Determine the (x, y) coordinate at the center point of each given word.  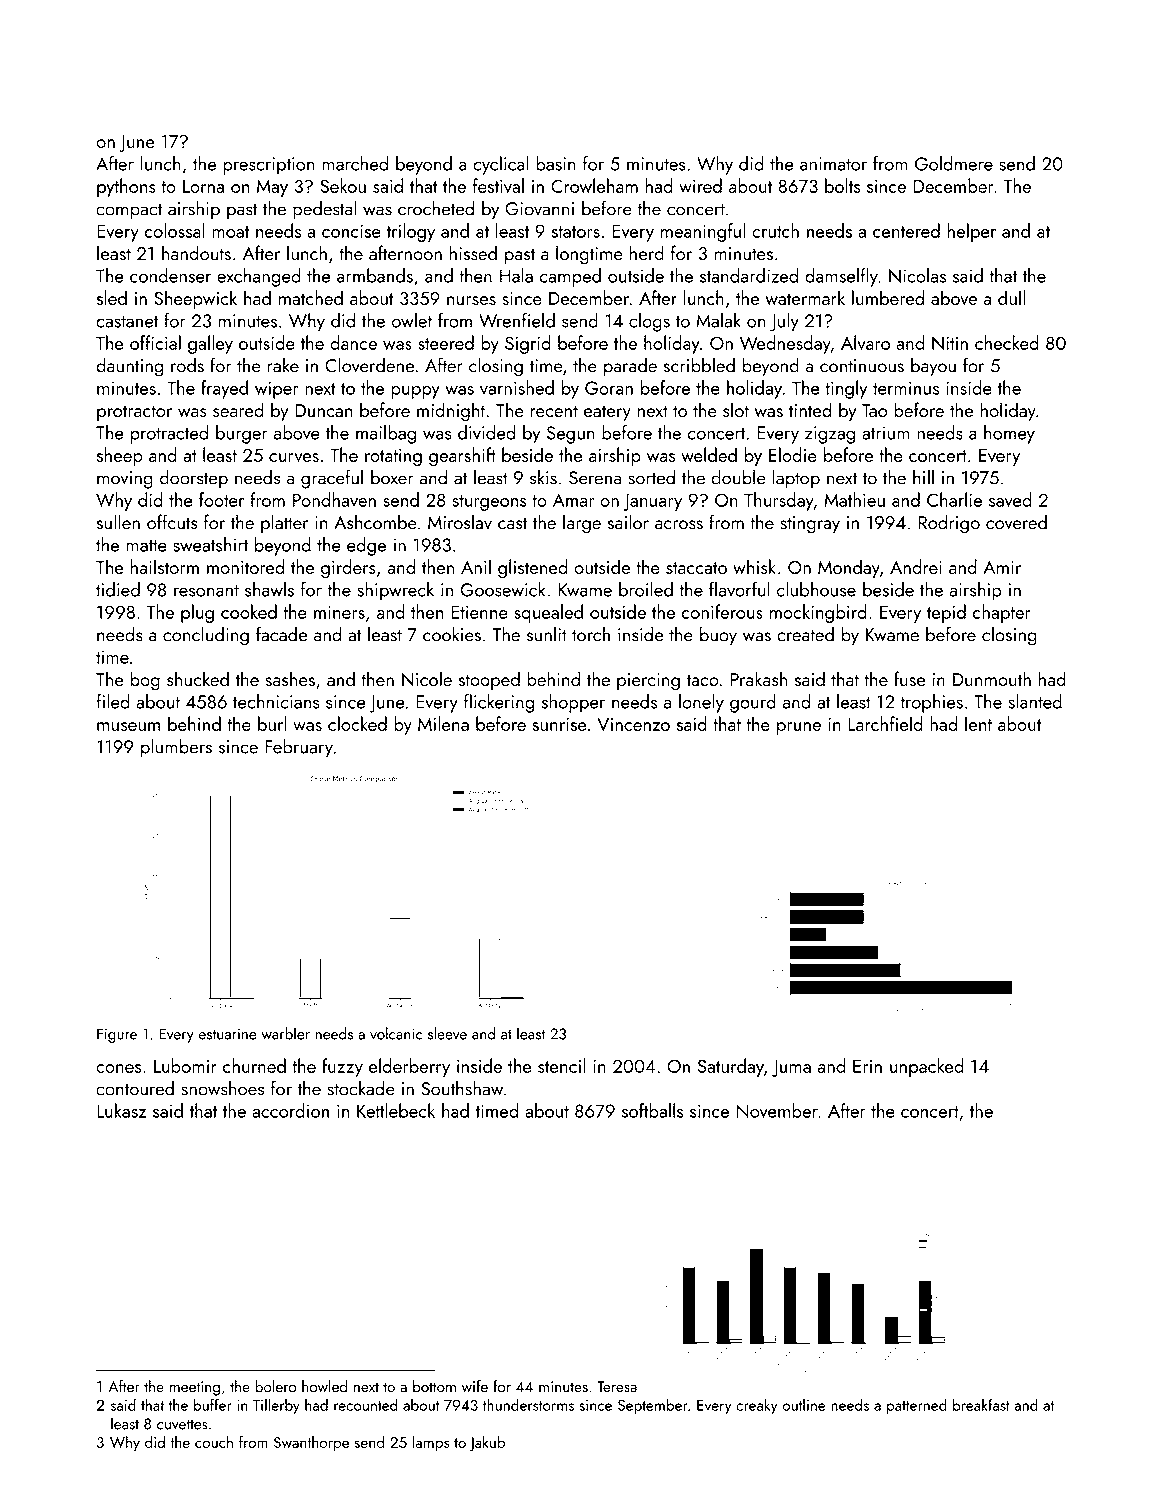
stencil (561, 1065)
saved (1010, 499)
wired (700, 185)
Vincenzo (633, 724)
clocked (357, 723)
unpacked (926, 1067)
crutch (775, 230)
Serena (595, 478)
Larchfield (885, 723)
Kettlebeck (396, 1110)
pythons (126, 187)
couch (214, 1442)
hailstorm (165, 566)
